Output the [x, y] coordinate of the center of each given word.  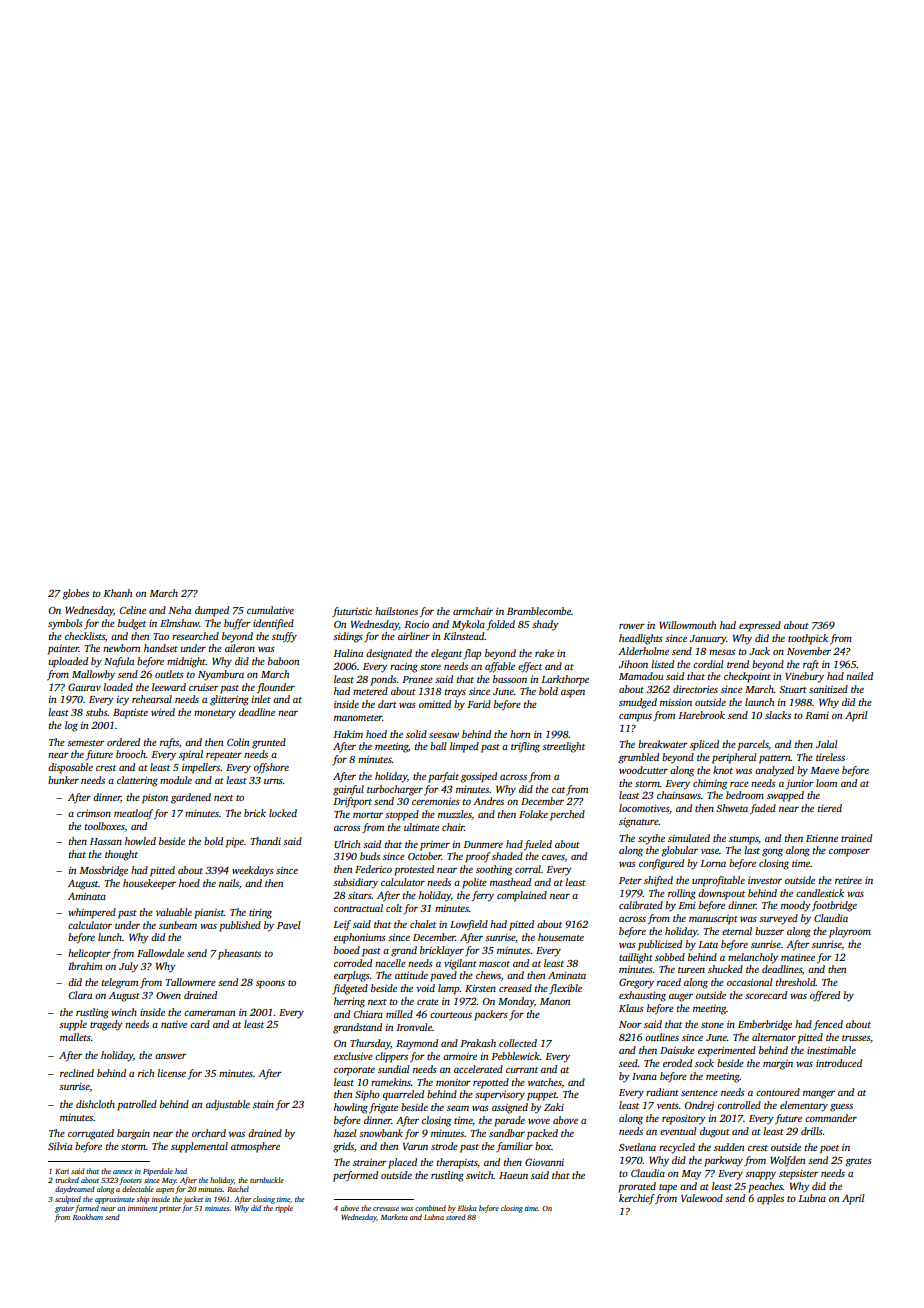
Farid [479, 704]
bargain [133, 1134]
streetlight [563, 747]
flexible [565, 989]
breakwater [663, 744]
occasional [750, 982]
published [240, 926]
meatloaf [133, 814]
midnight [186, 662]
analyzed [774, 771]
